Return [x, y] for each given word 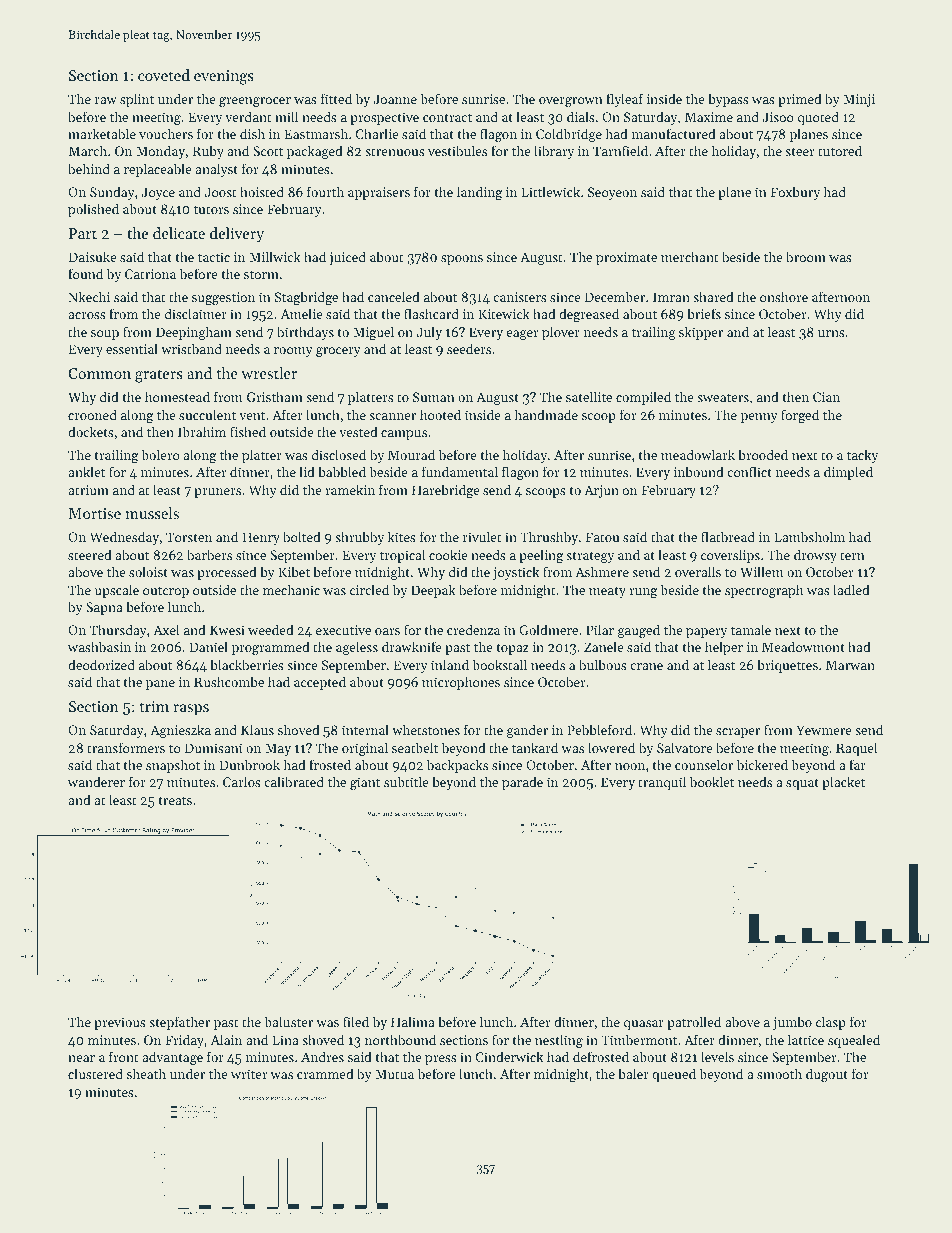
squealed [854, 1041]
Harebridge [446, 491]
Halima [413, 1021]
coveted [164, 75]
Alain [226, 1039]
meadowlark [698, 454]
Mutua [394, 1074]
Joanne [395, 99]
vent [252, 416]
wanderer [96, 781]
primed [800, 100]
